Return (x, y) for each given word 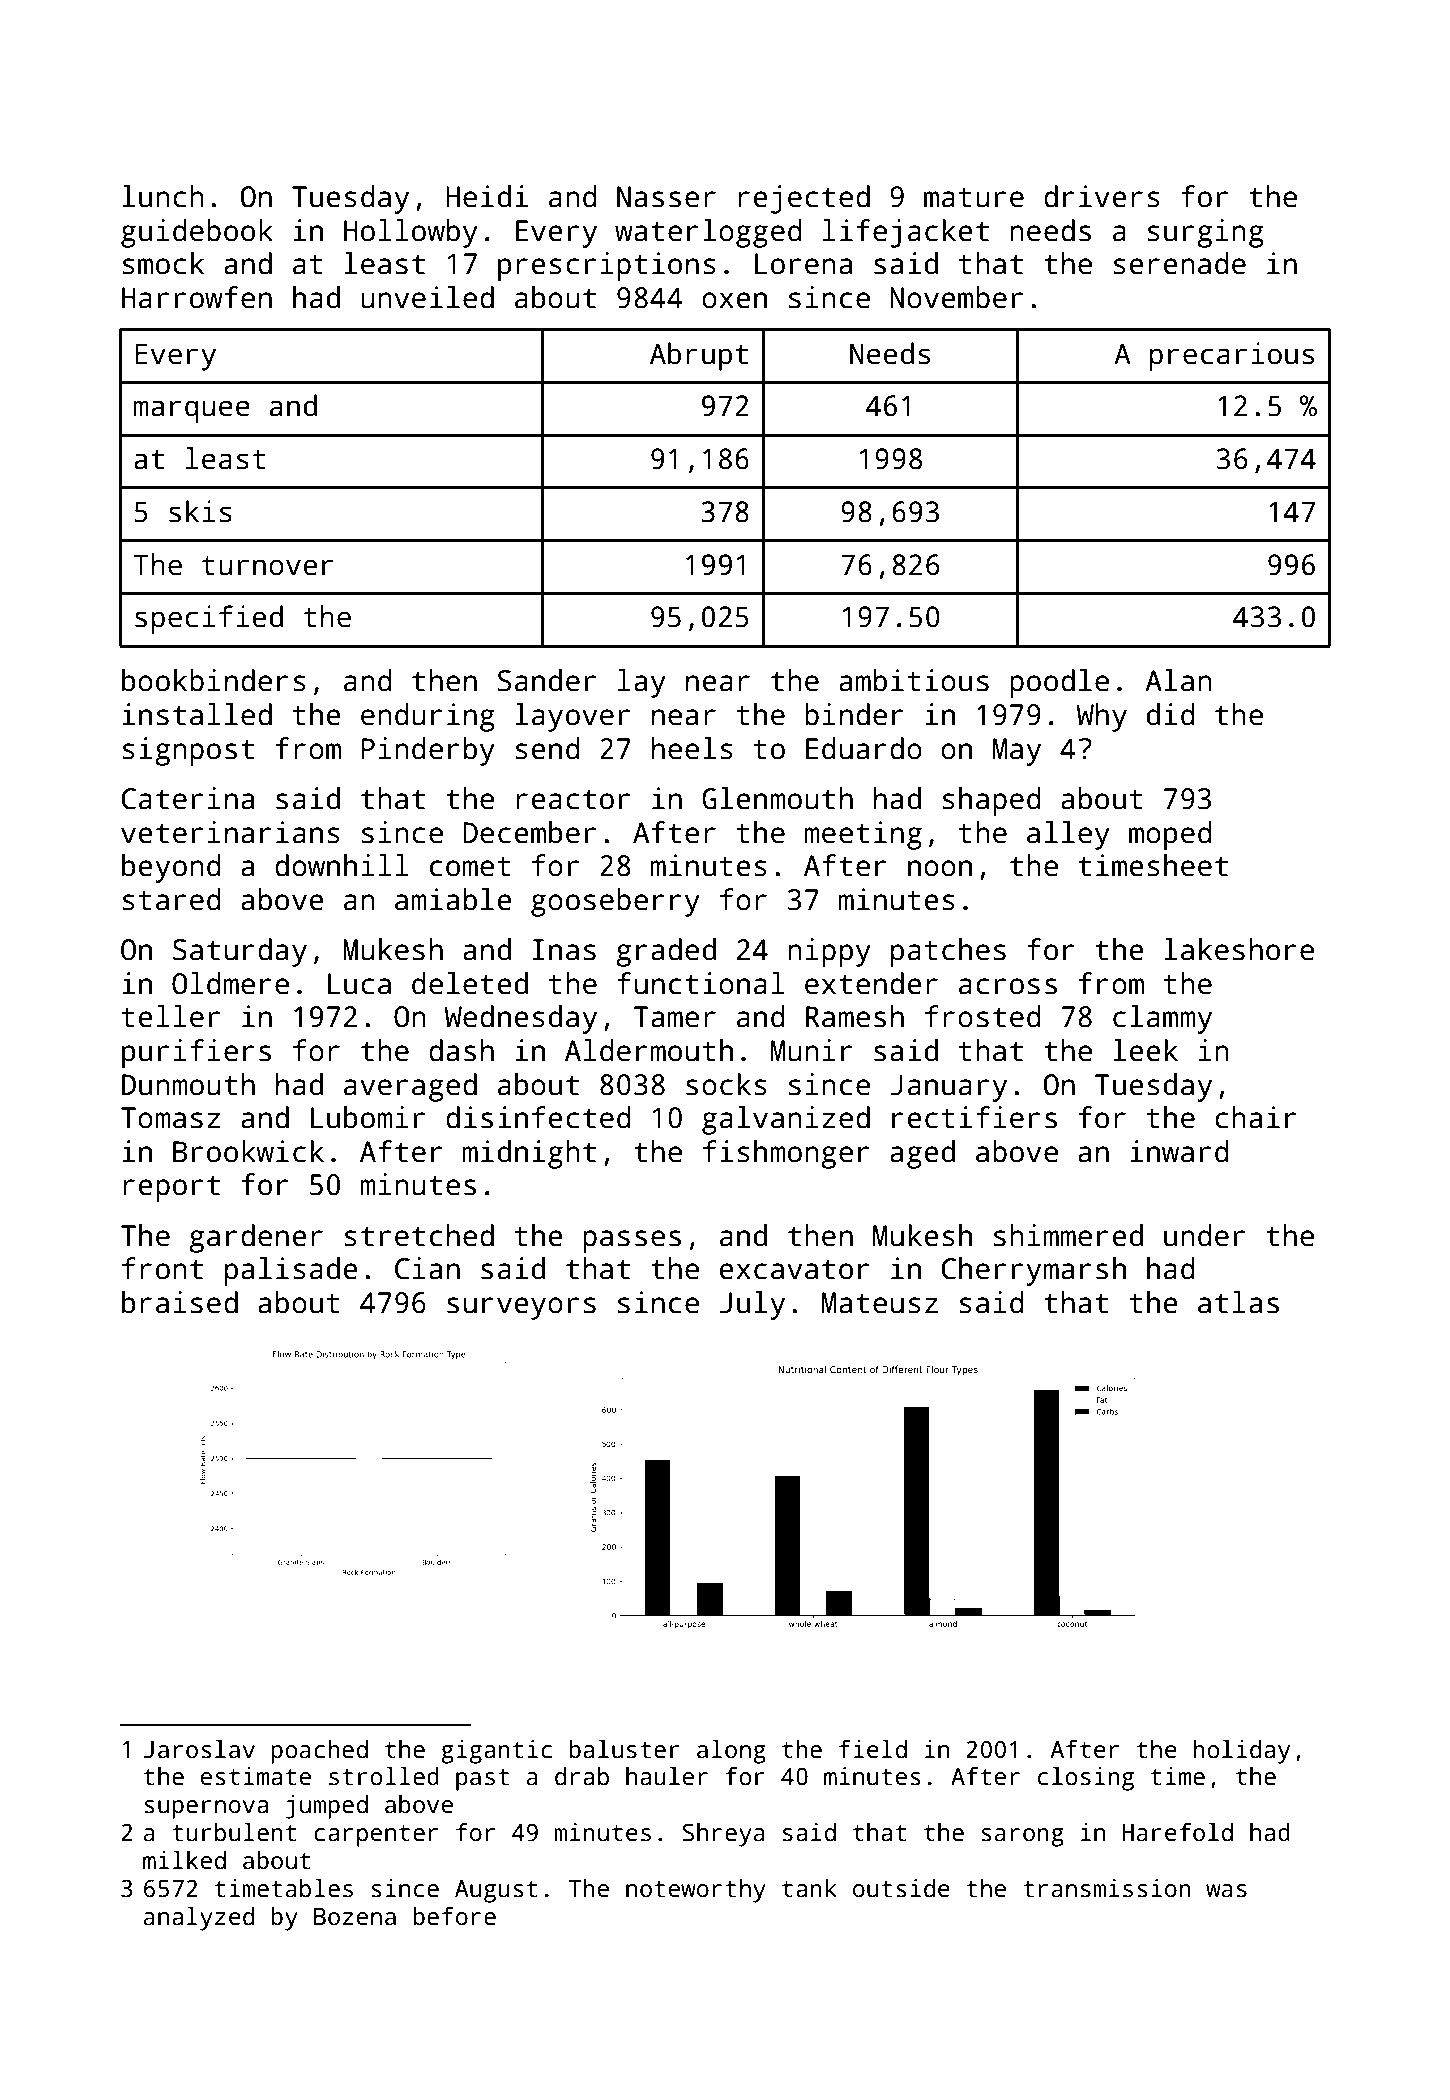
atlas (1238, 1302)
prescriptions (607, 266)
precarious (1231, 356)
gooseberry (615, 902)
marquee (192, 411)
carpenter (376, 1836)
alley (1068, 835)
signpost (188, 751)
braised (180, 1302)
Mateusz (880, 1303)
